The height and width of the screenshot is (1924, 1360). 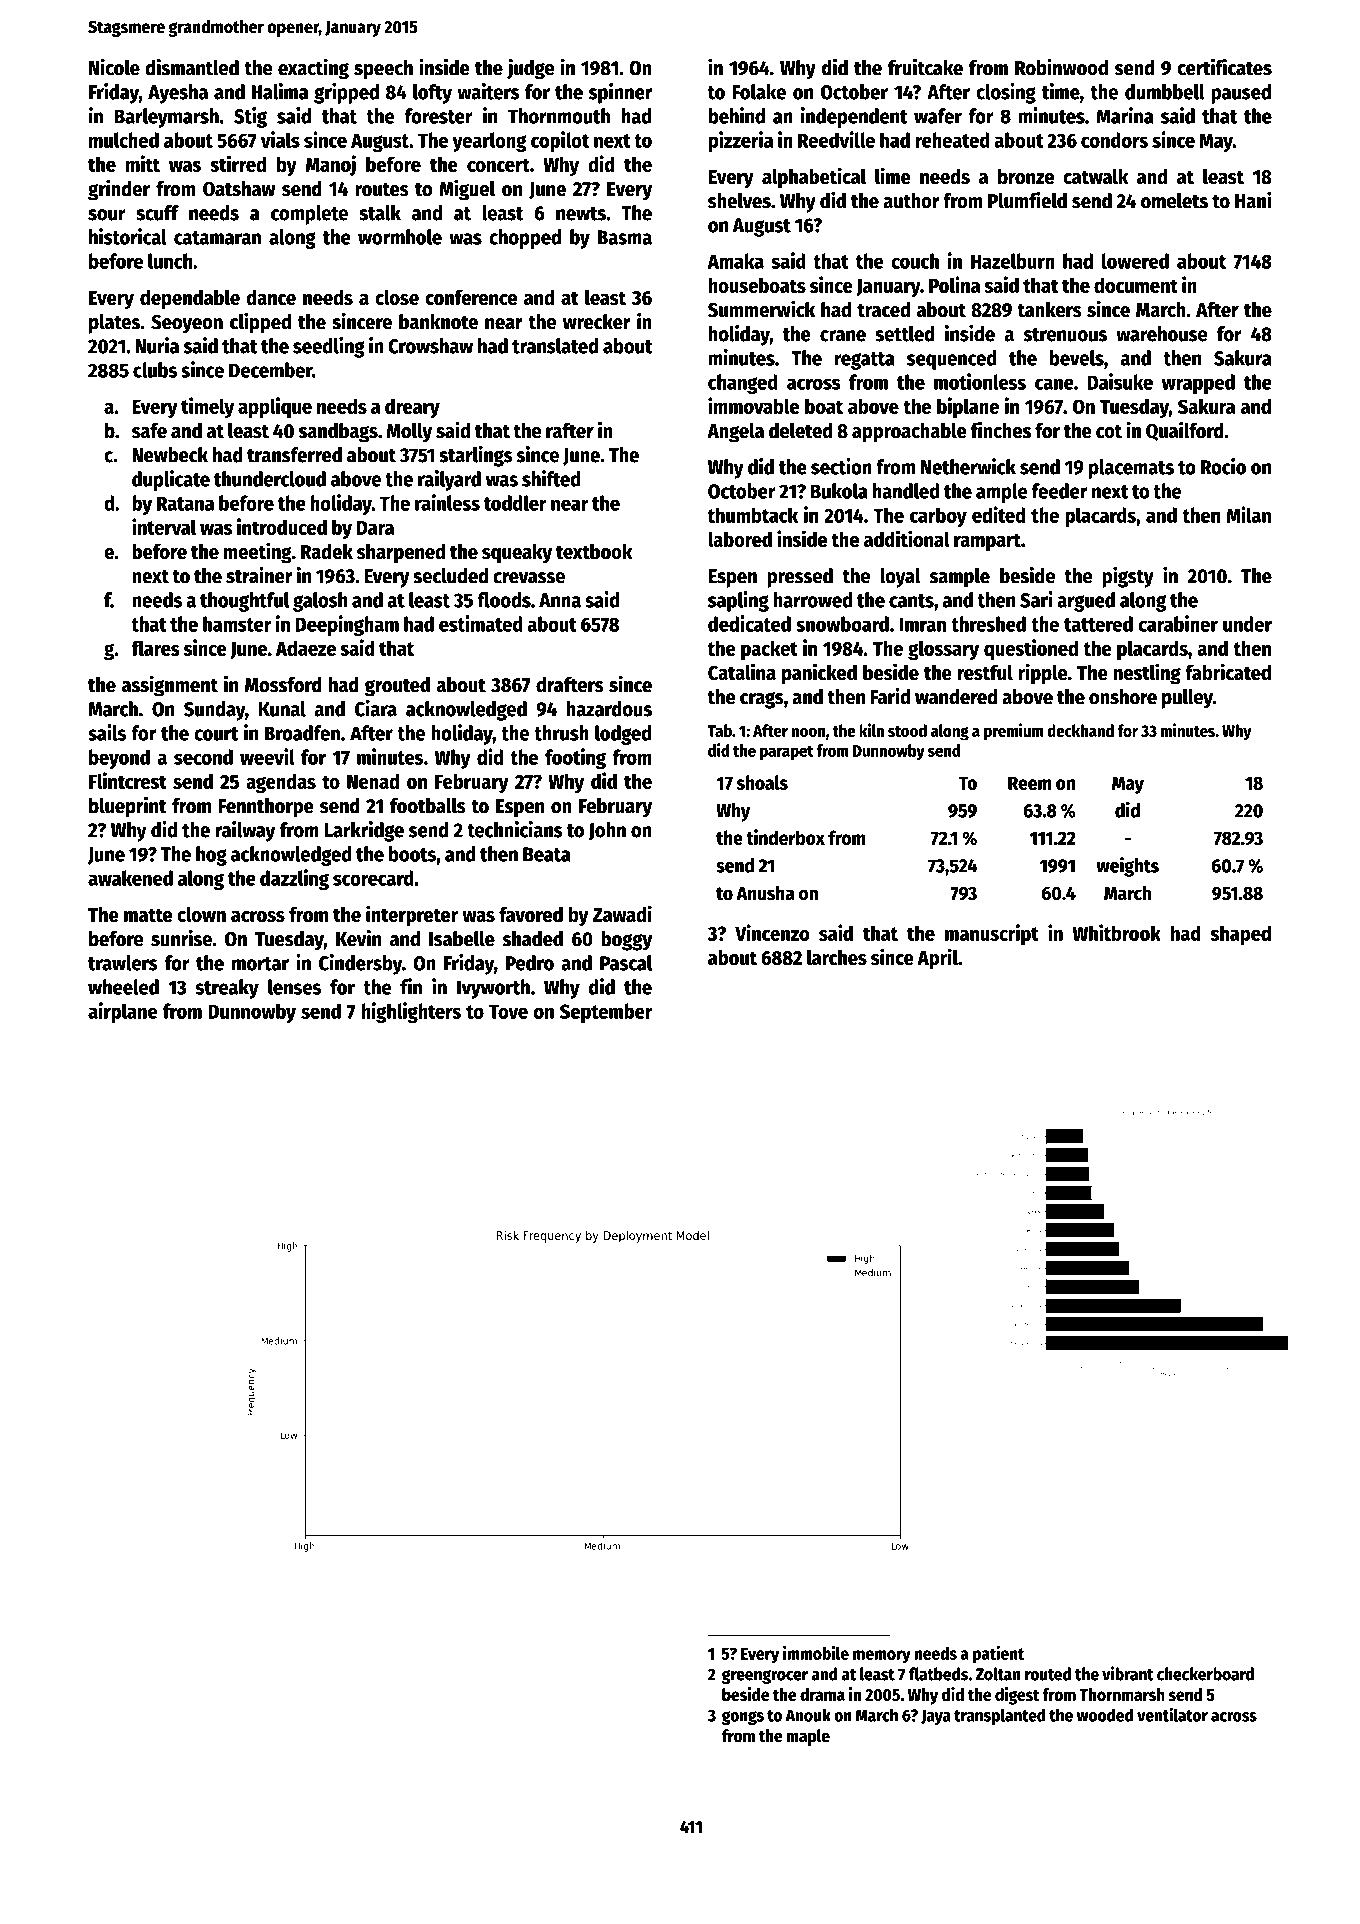 What do you see at coordinates (1249, 514) in the screenshot?
I see `Milan` at bounding box center [1249, 514].
